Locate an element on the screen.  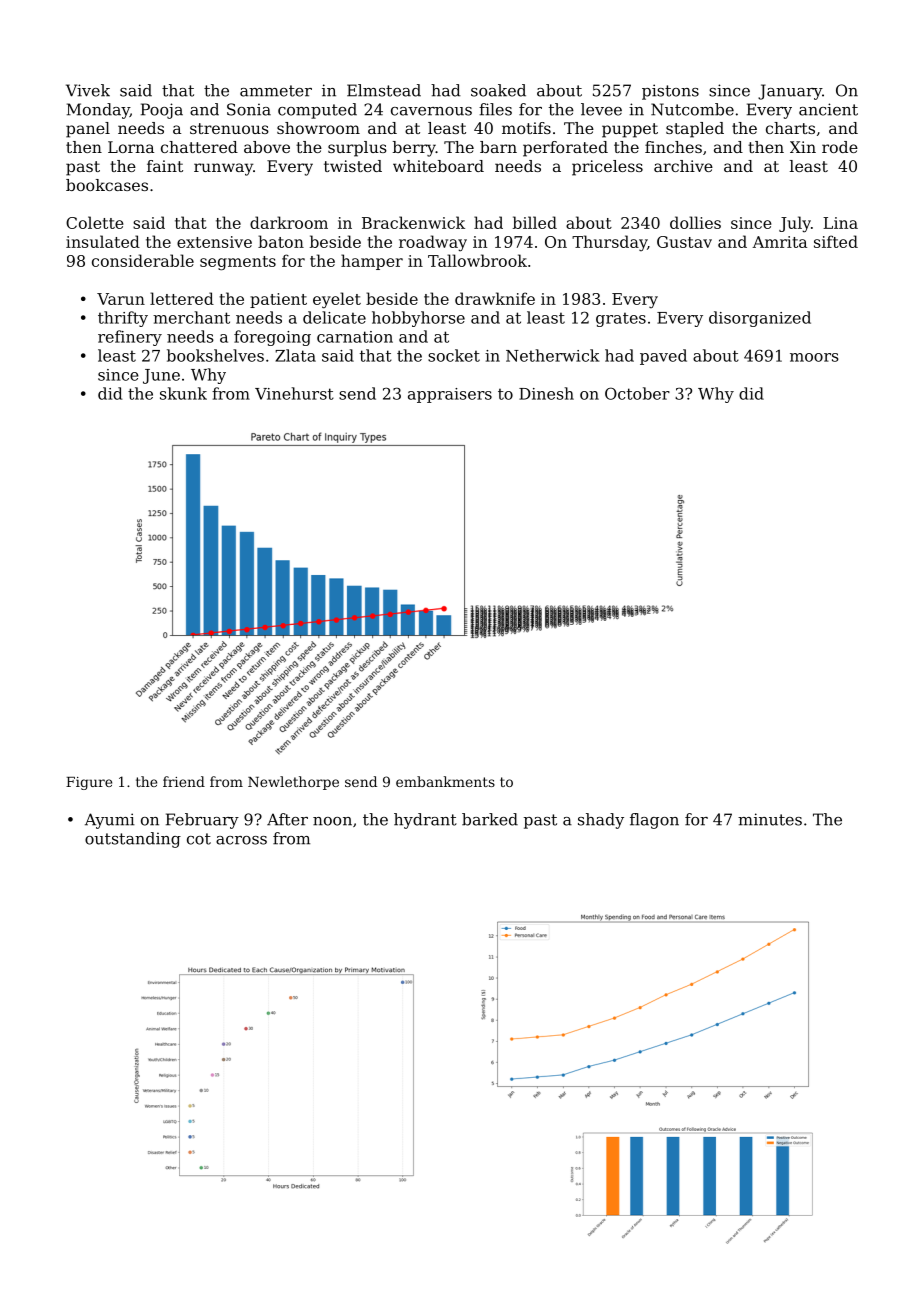
ammeter is located at coordinates (276, 91).
